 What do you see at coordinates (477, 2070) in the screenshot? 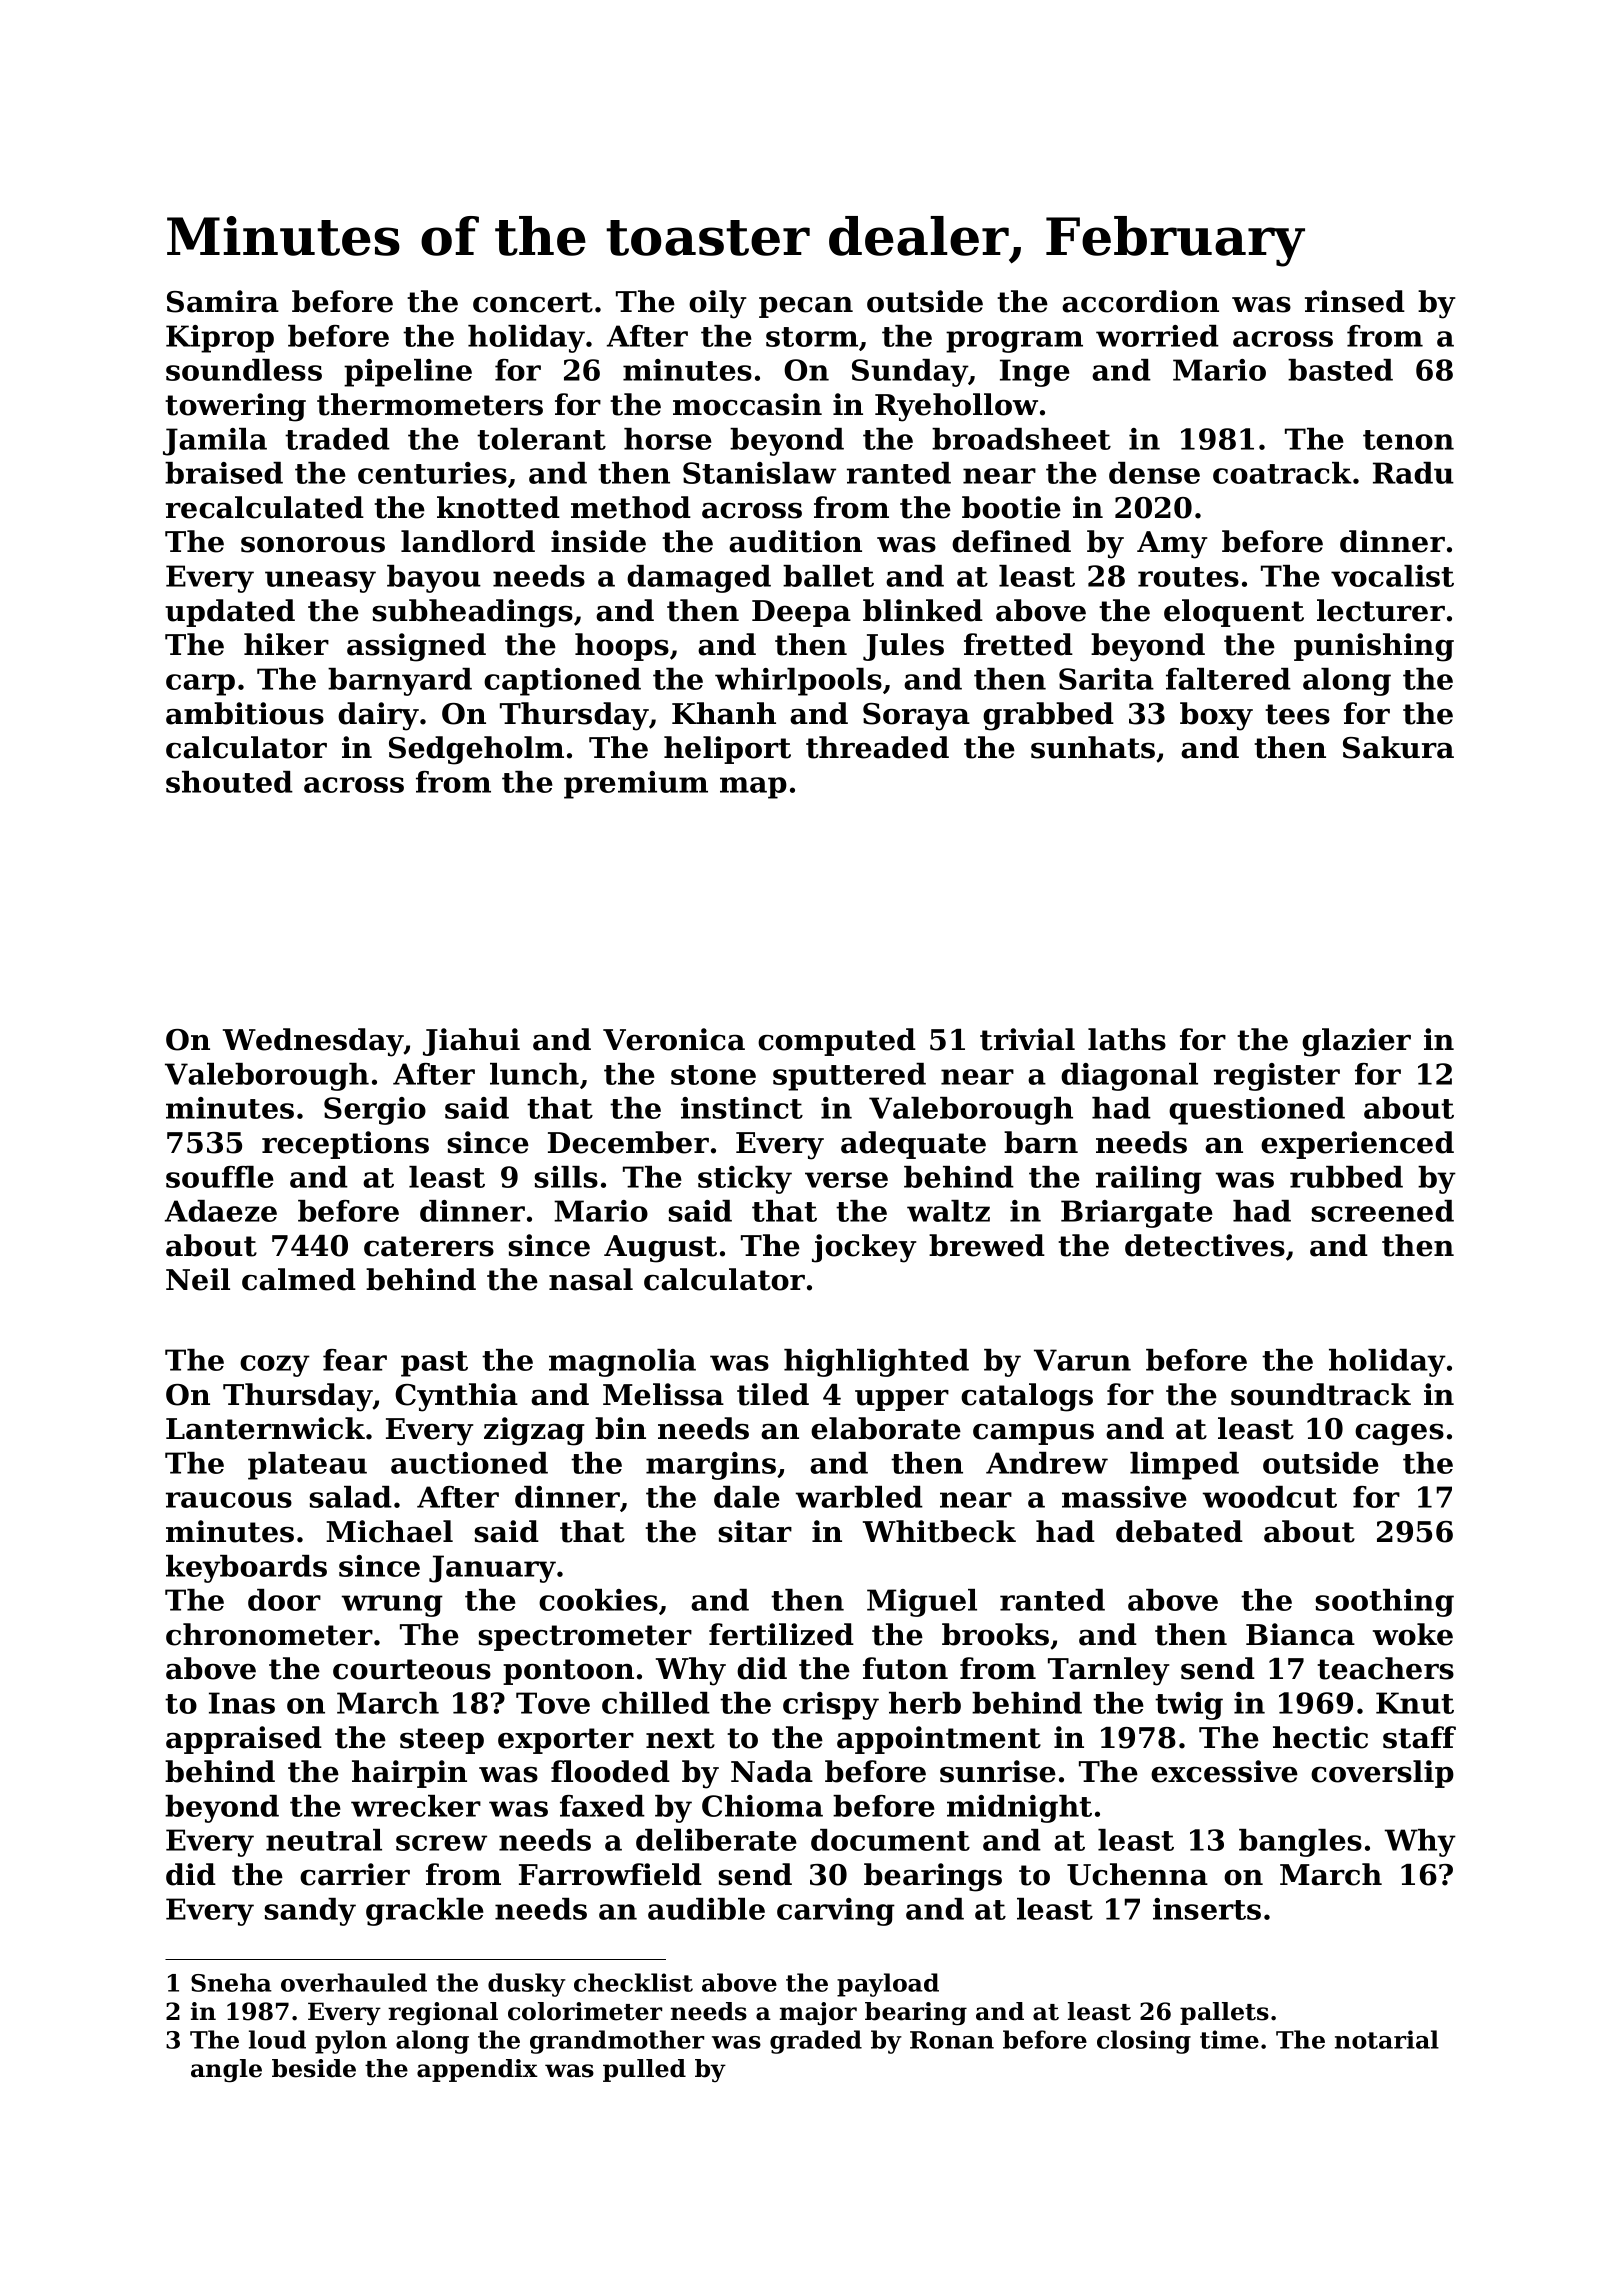
I see `appendix` at bounding box center [477, 2070].
